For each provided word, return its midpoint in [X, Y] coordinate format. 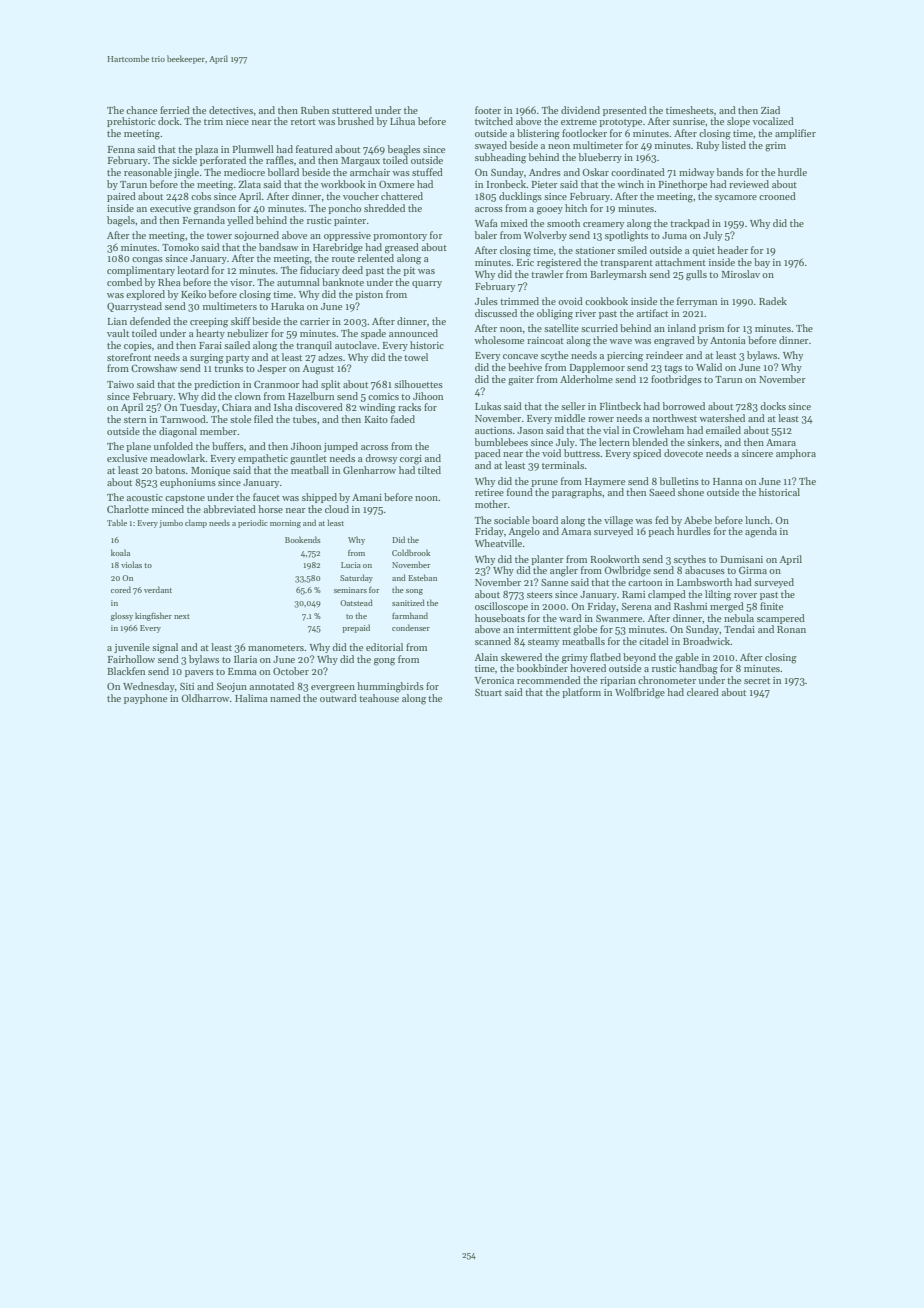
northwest [675, 418]
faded [403, 419]
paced [488, 454]
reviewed [749, 184]
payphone [145, 699]
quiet [703, 251]
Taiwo [120, 384]
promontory [400, 237]
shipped [319, 498]
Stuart [488, 692]
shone [691, 492]
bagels [121, 221]
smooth [563, 223]
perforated [223, 161]
